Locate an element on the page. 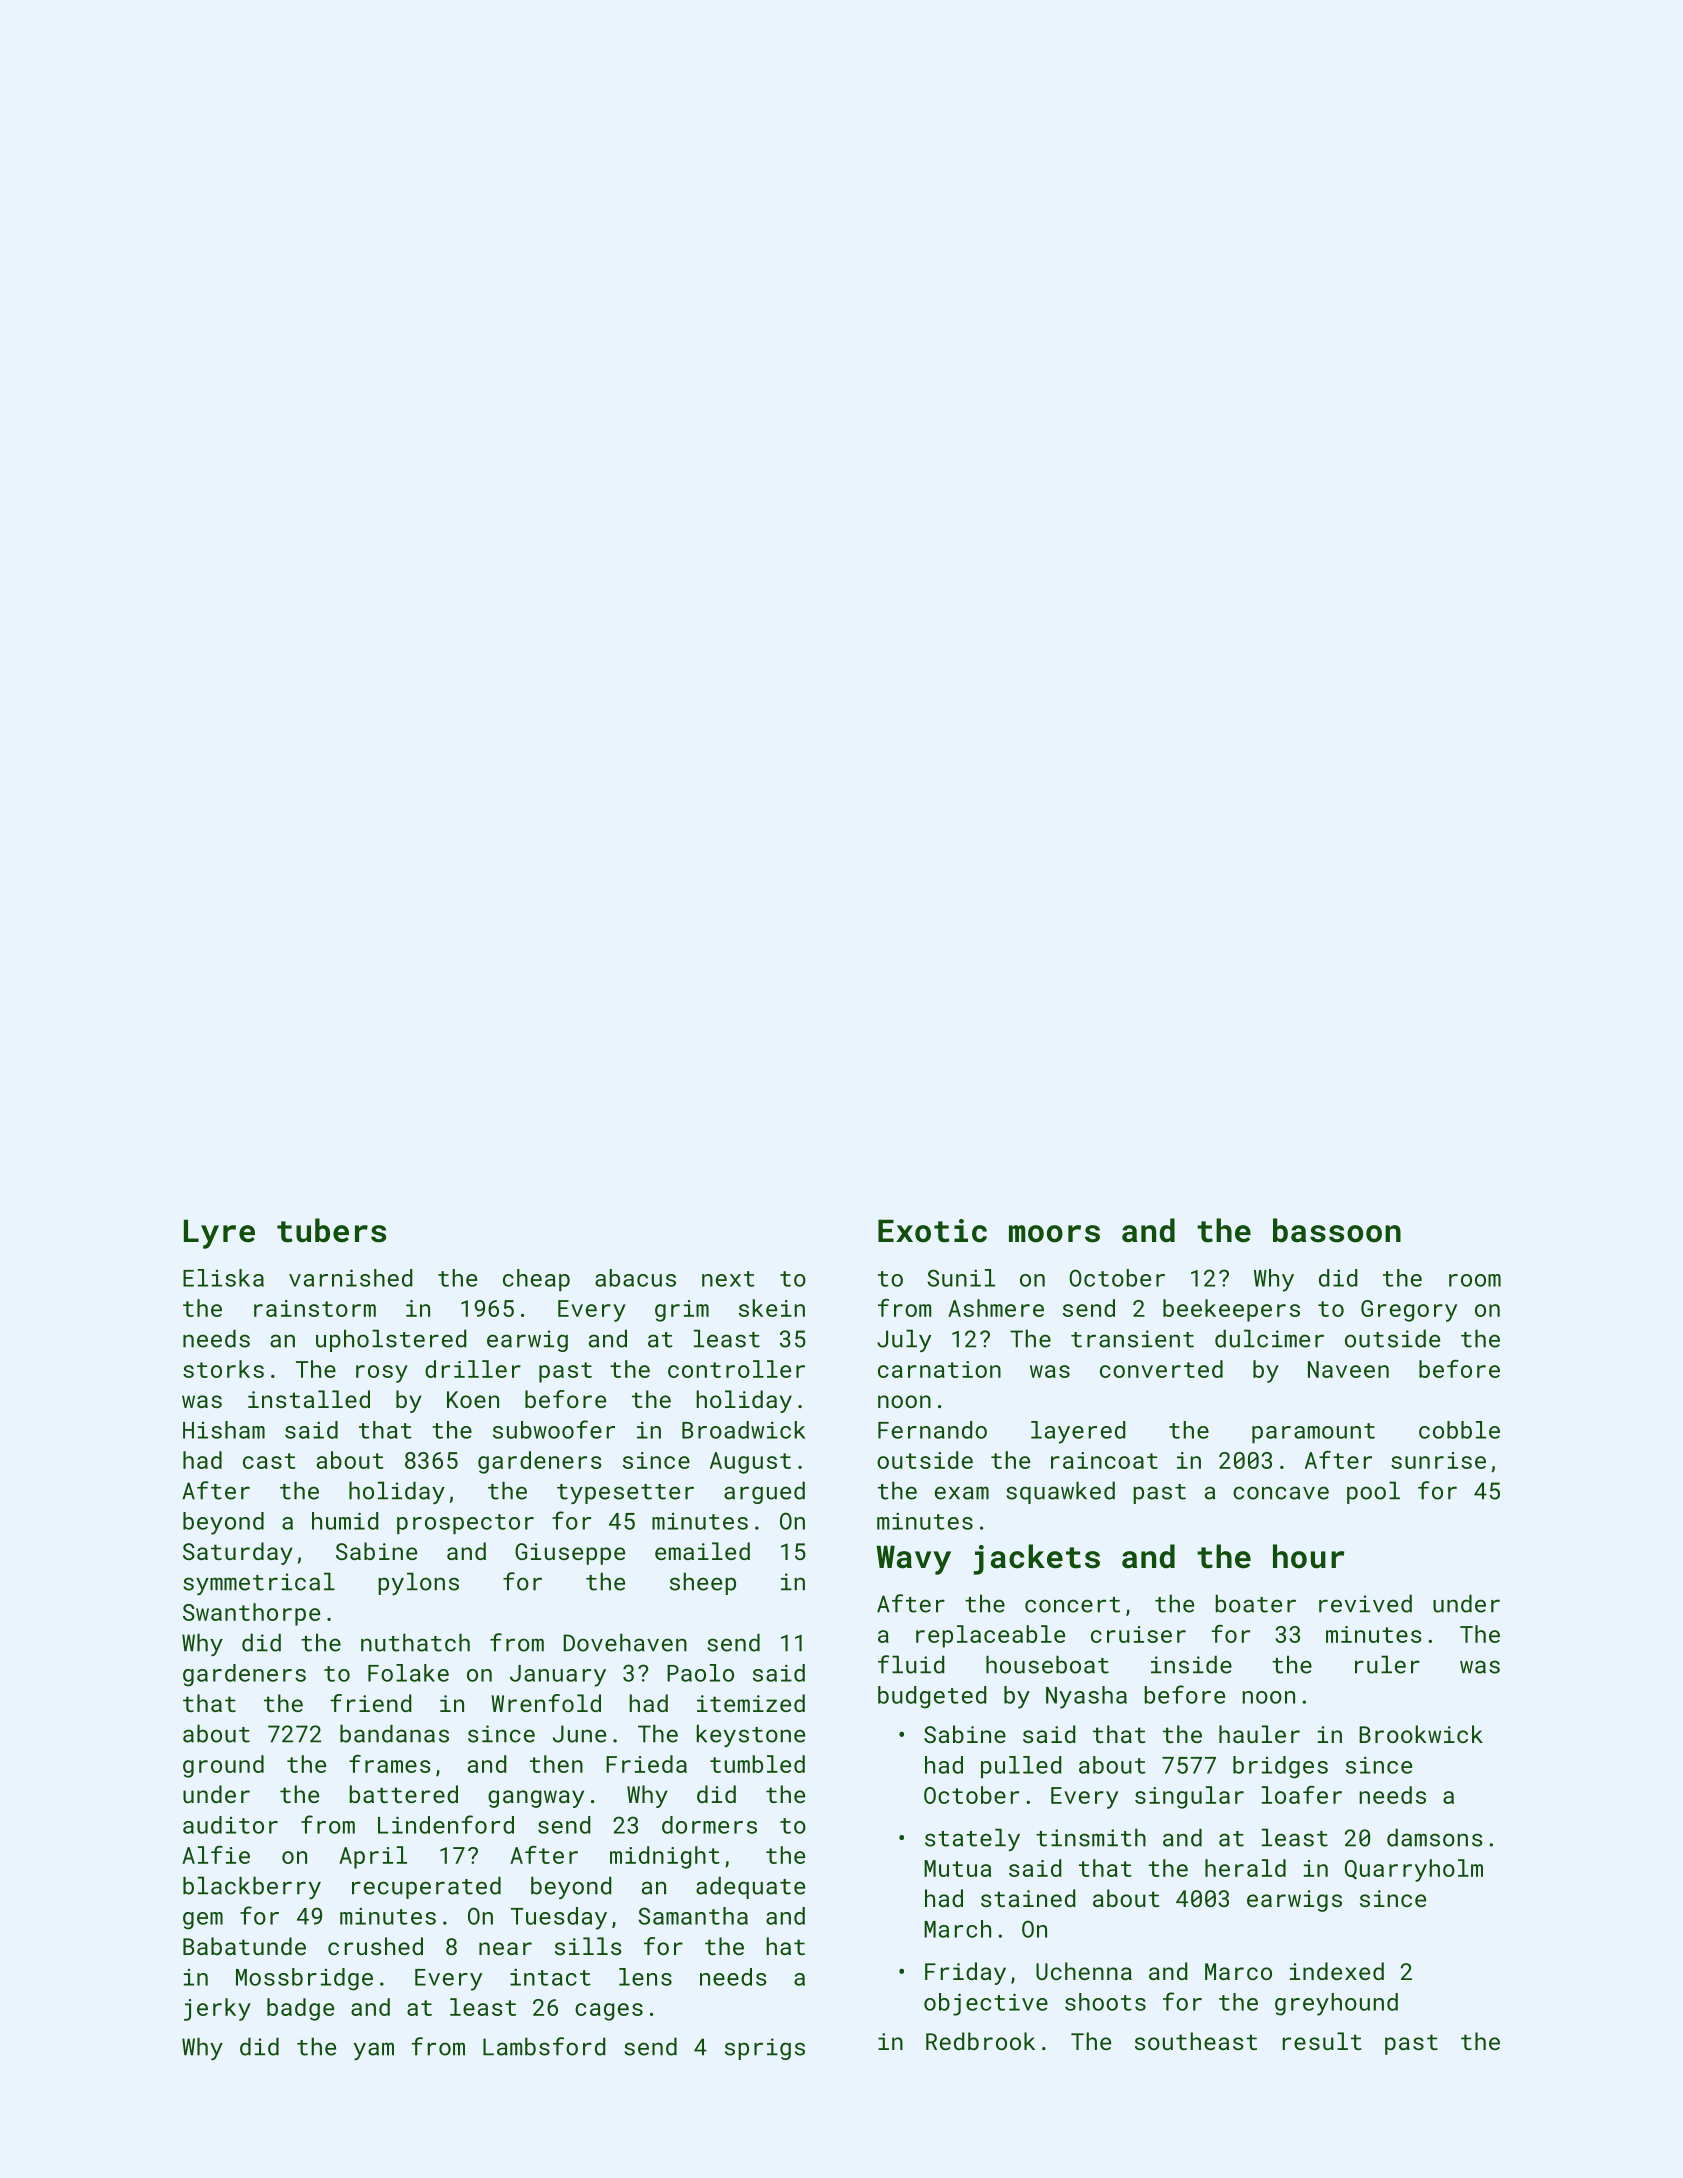  bassoon is located at coordinates (1337, 1230).
